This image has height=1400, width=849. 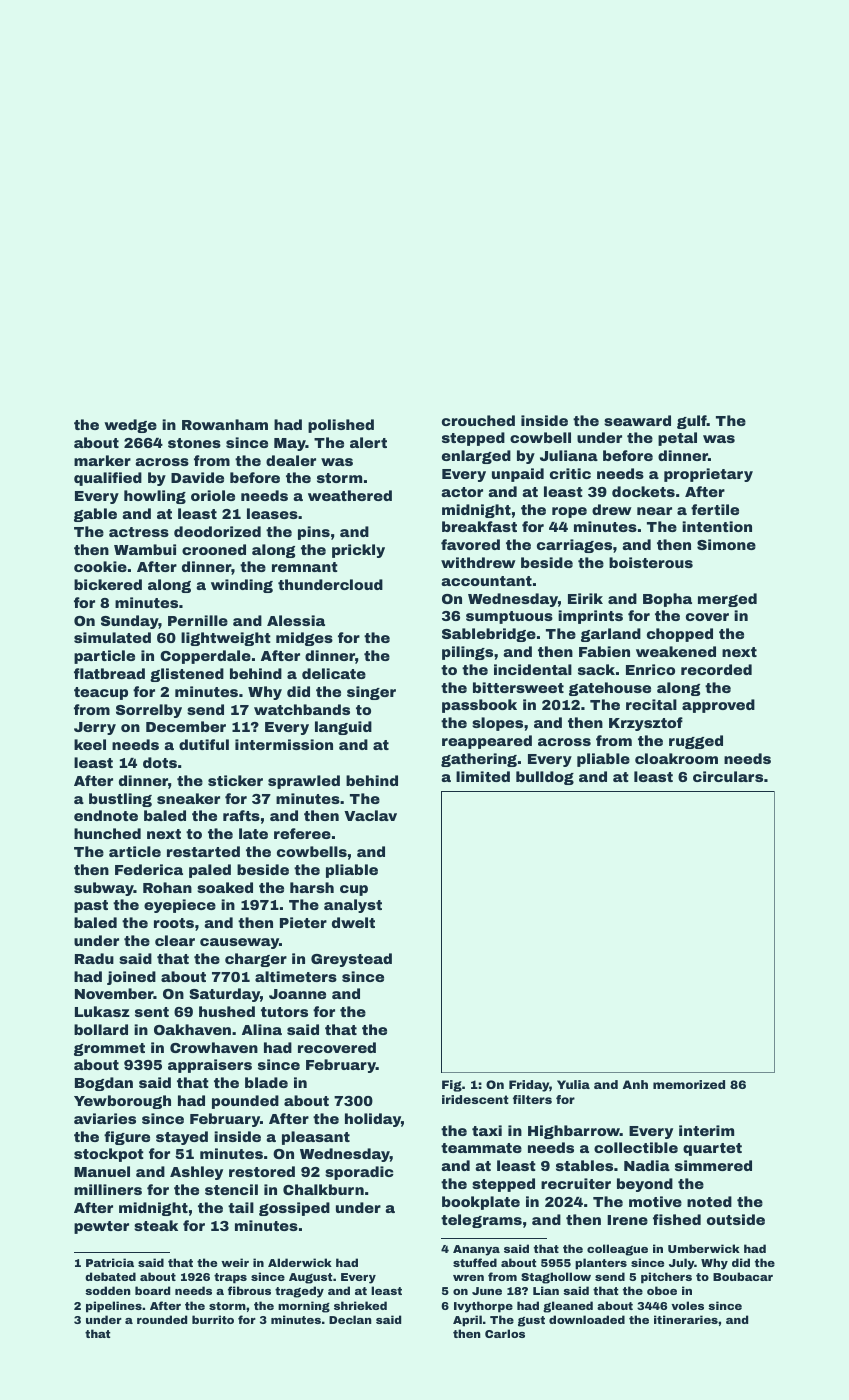 I want to click on recorded, so click(x=716, y=669).
